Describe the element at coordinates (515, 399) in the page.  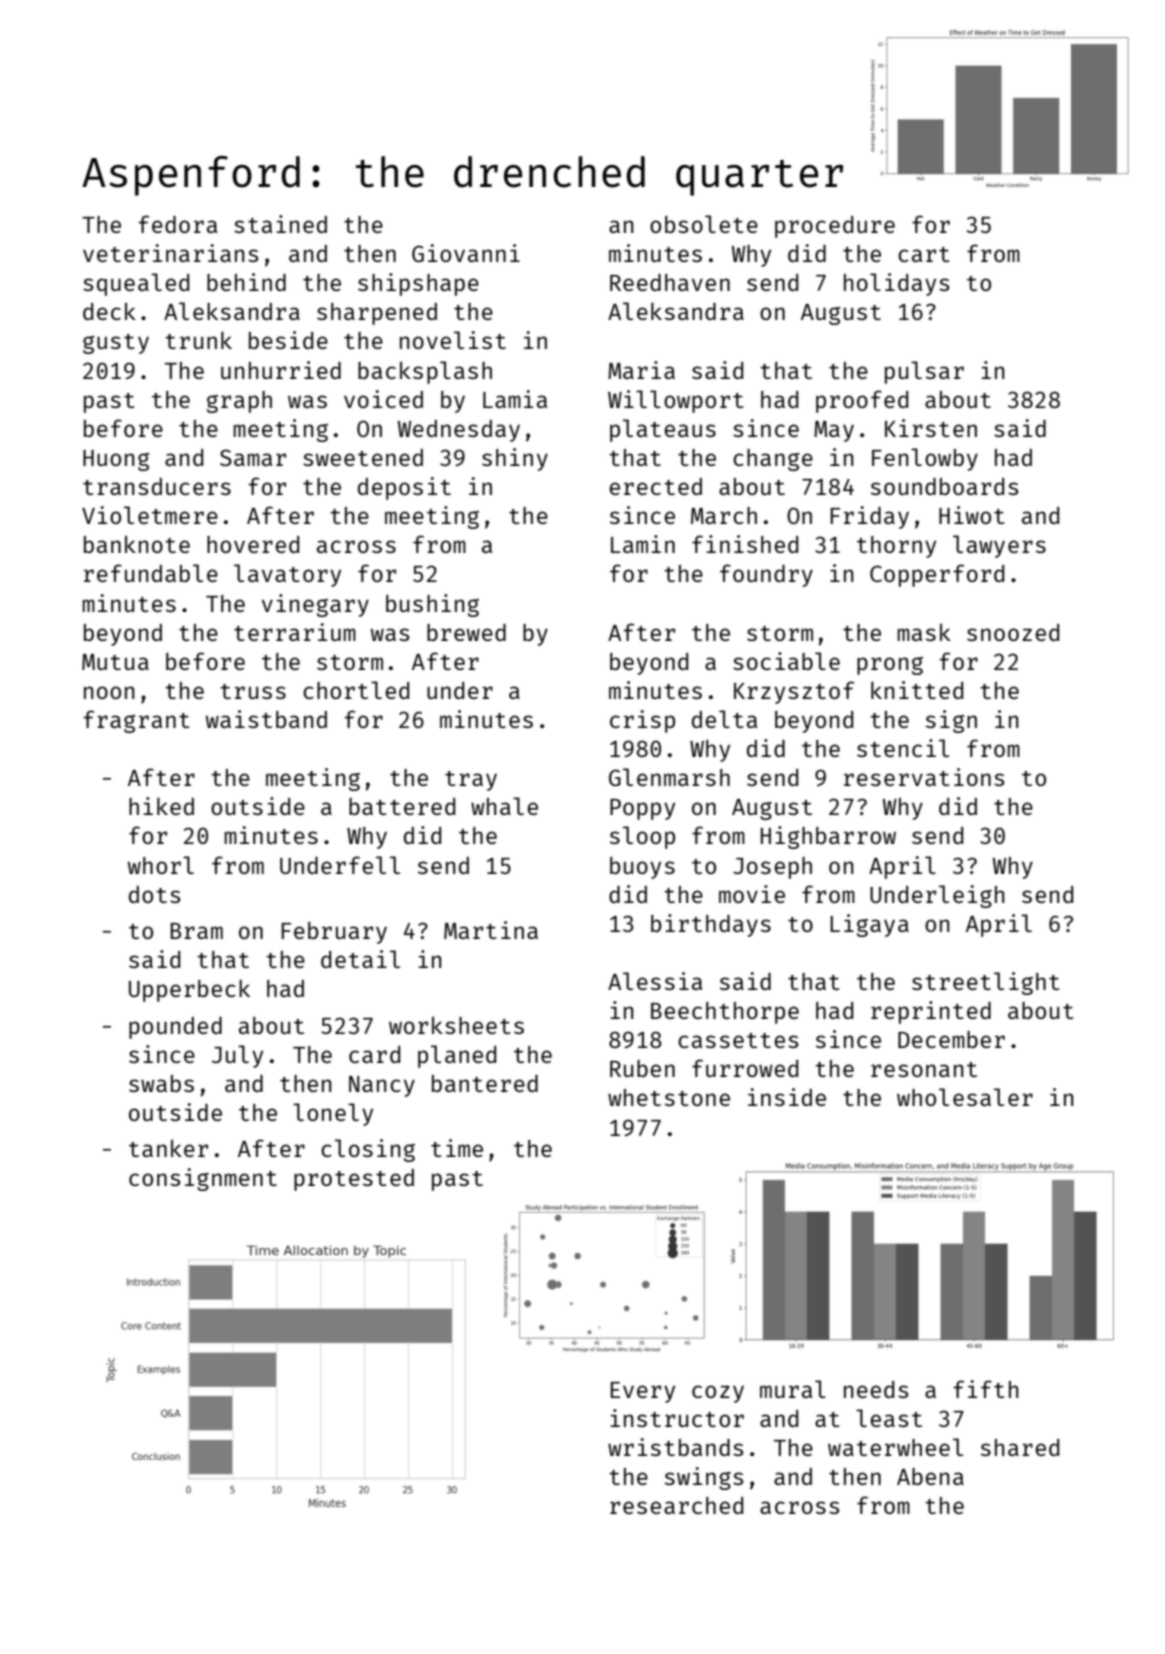
I see `Lamia` at that location.
